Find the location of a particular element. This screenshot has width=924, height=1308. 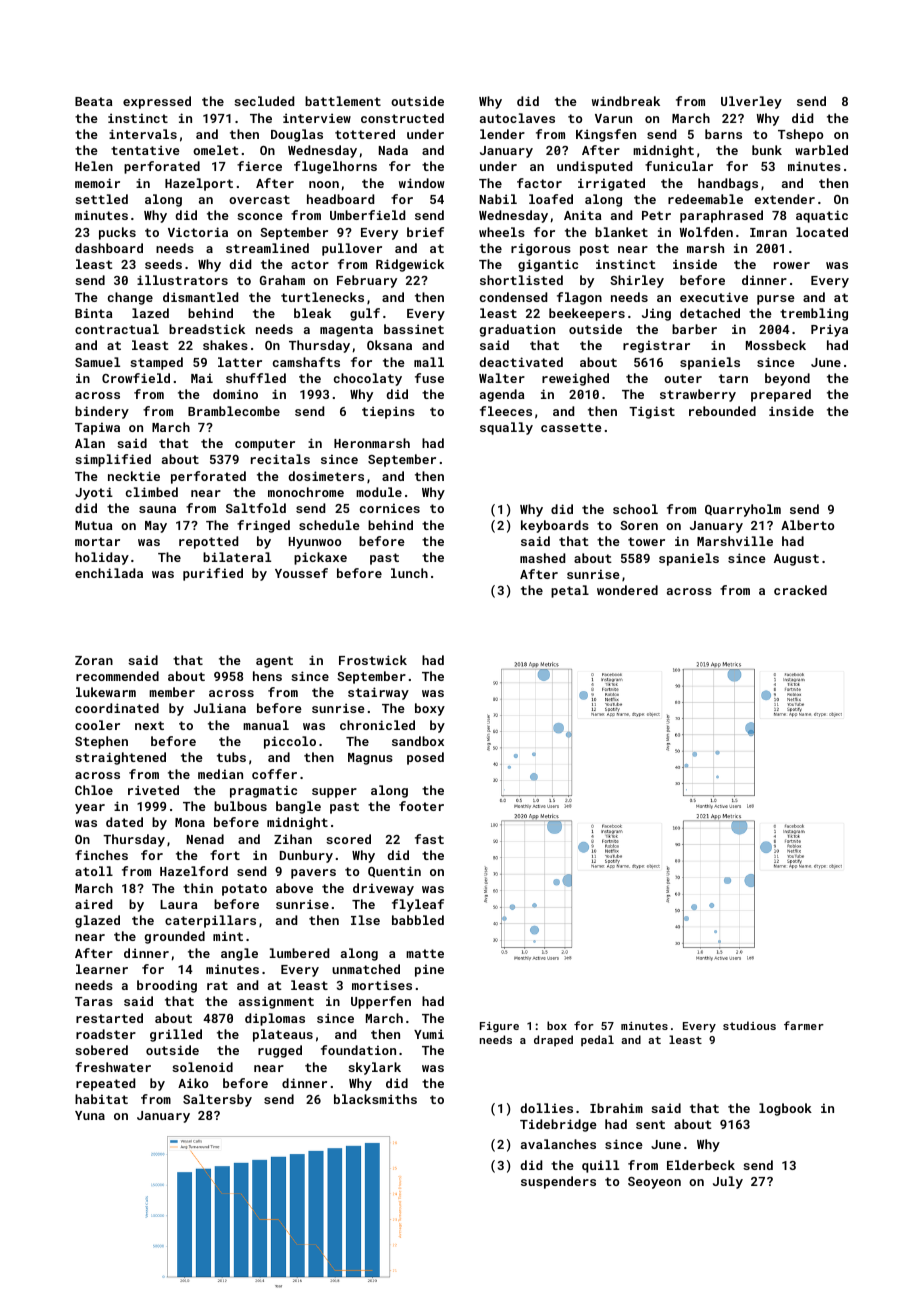

Yuna is located at coordinates (90, 1115).
